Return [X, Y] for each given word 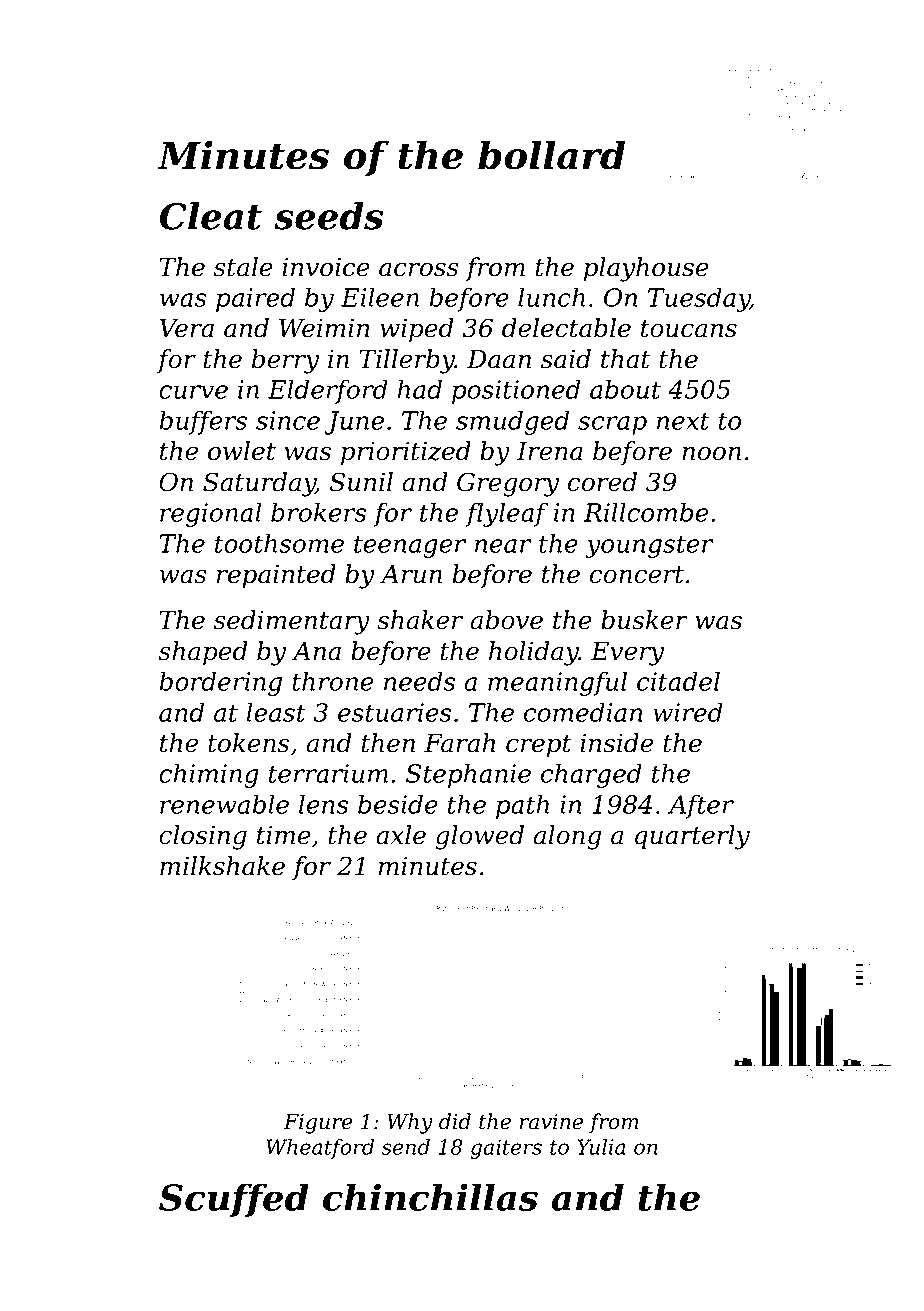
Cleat [211, 216]
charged [591, 775]
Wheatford [320, 1149]
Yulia [601, 1147]
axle [401, 835]
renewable [224, 804]
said [566, 359]
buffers [203, 422]
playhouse [646, 269]
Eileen [380, 297]
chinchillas [430, 1197]
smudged [512, 422]
